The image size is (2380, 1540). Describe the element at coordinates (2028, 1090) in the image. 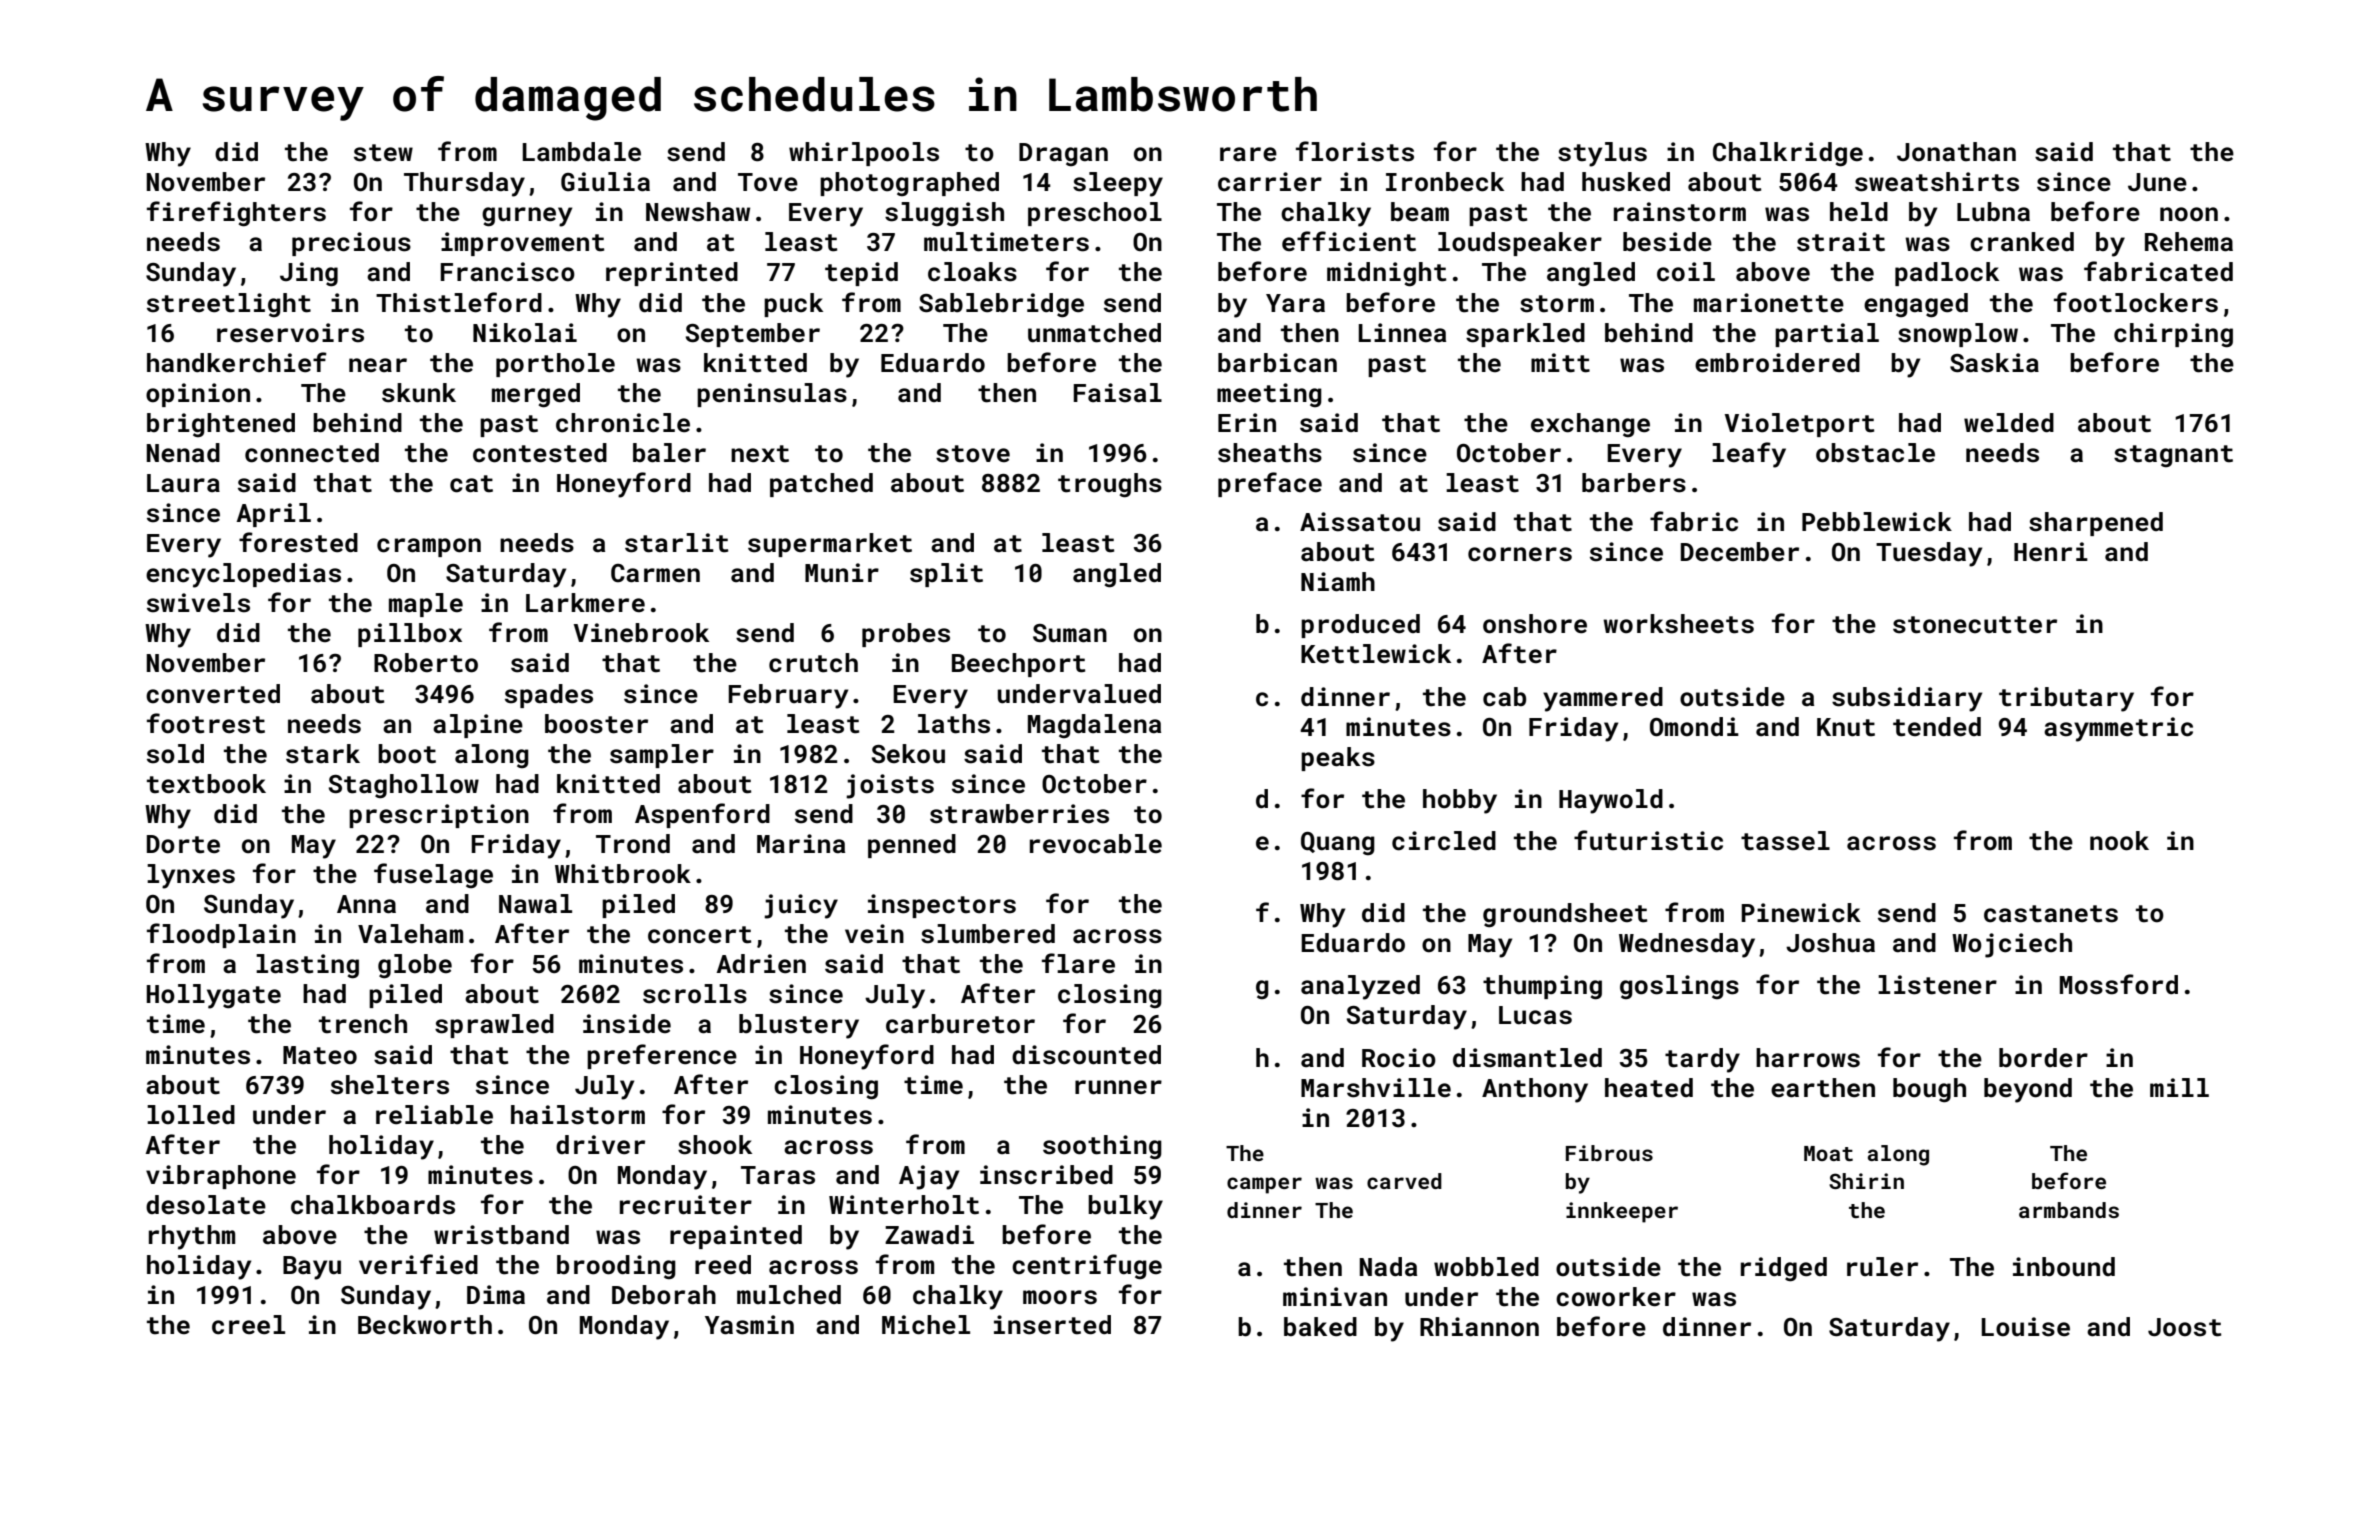

I see `beyond` at that location.
